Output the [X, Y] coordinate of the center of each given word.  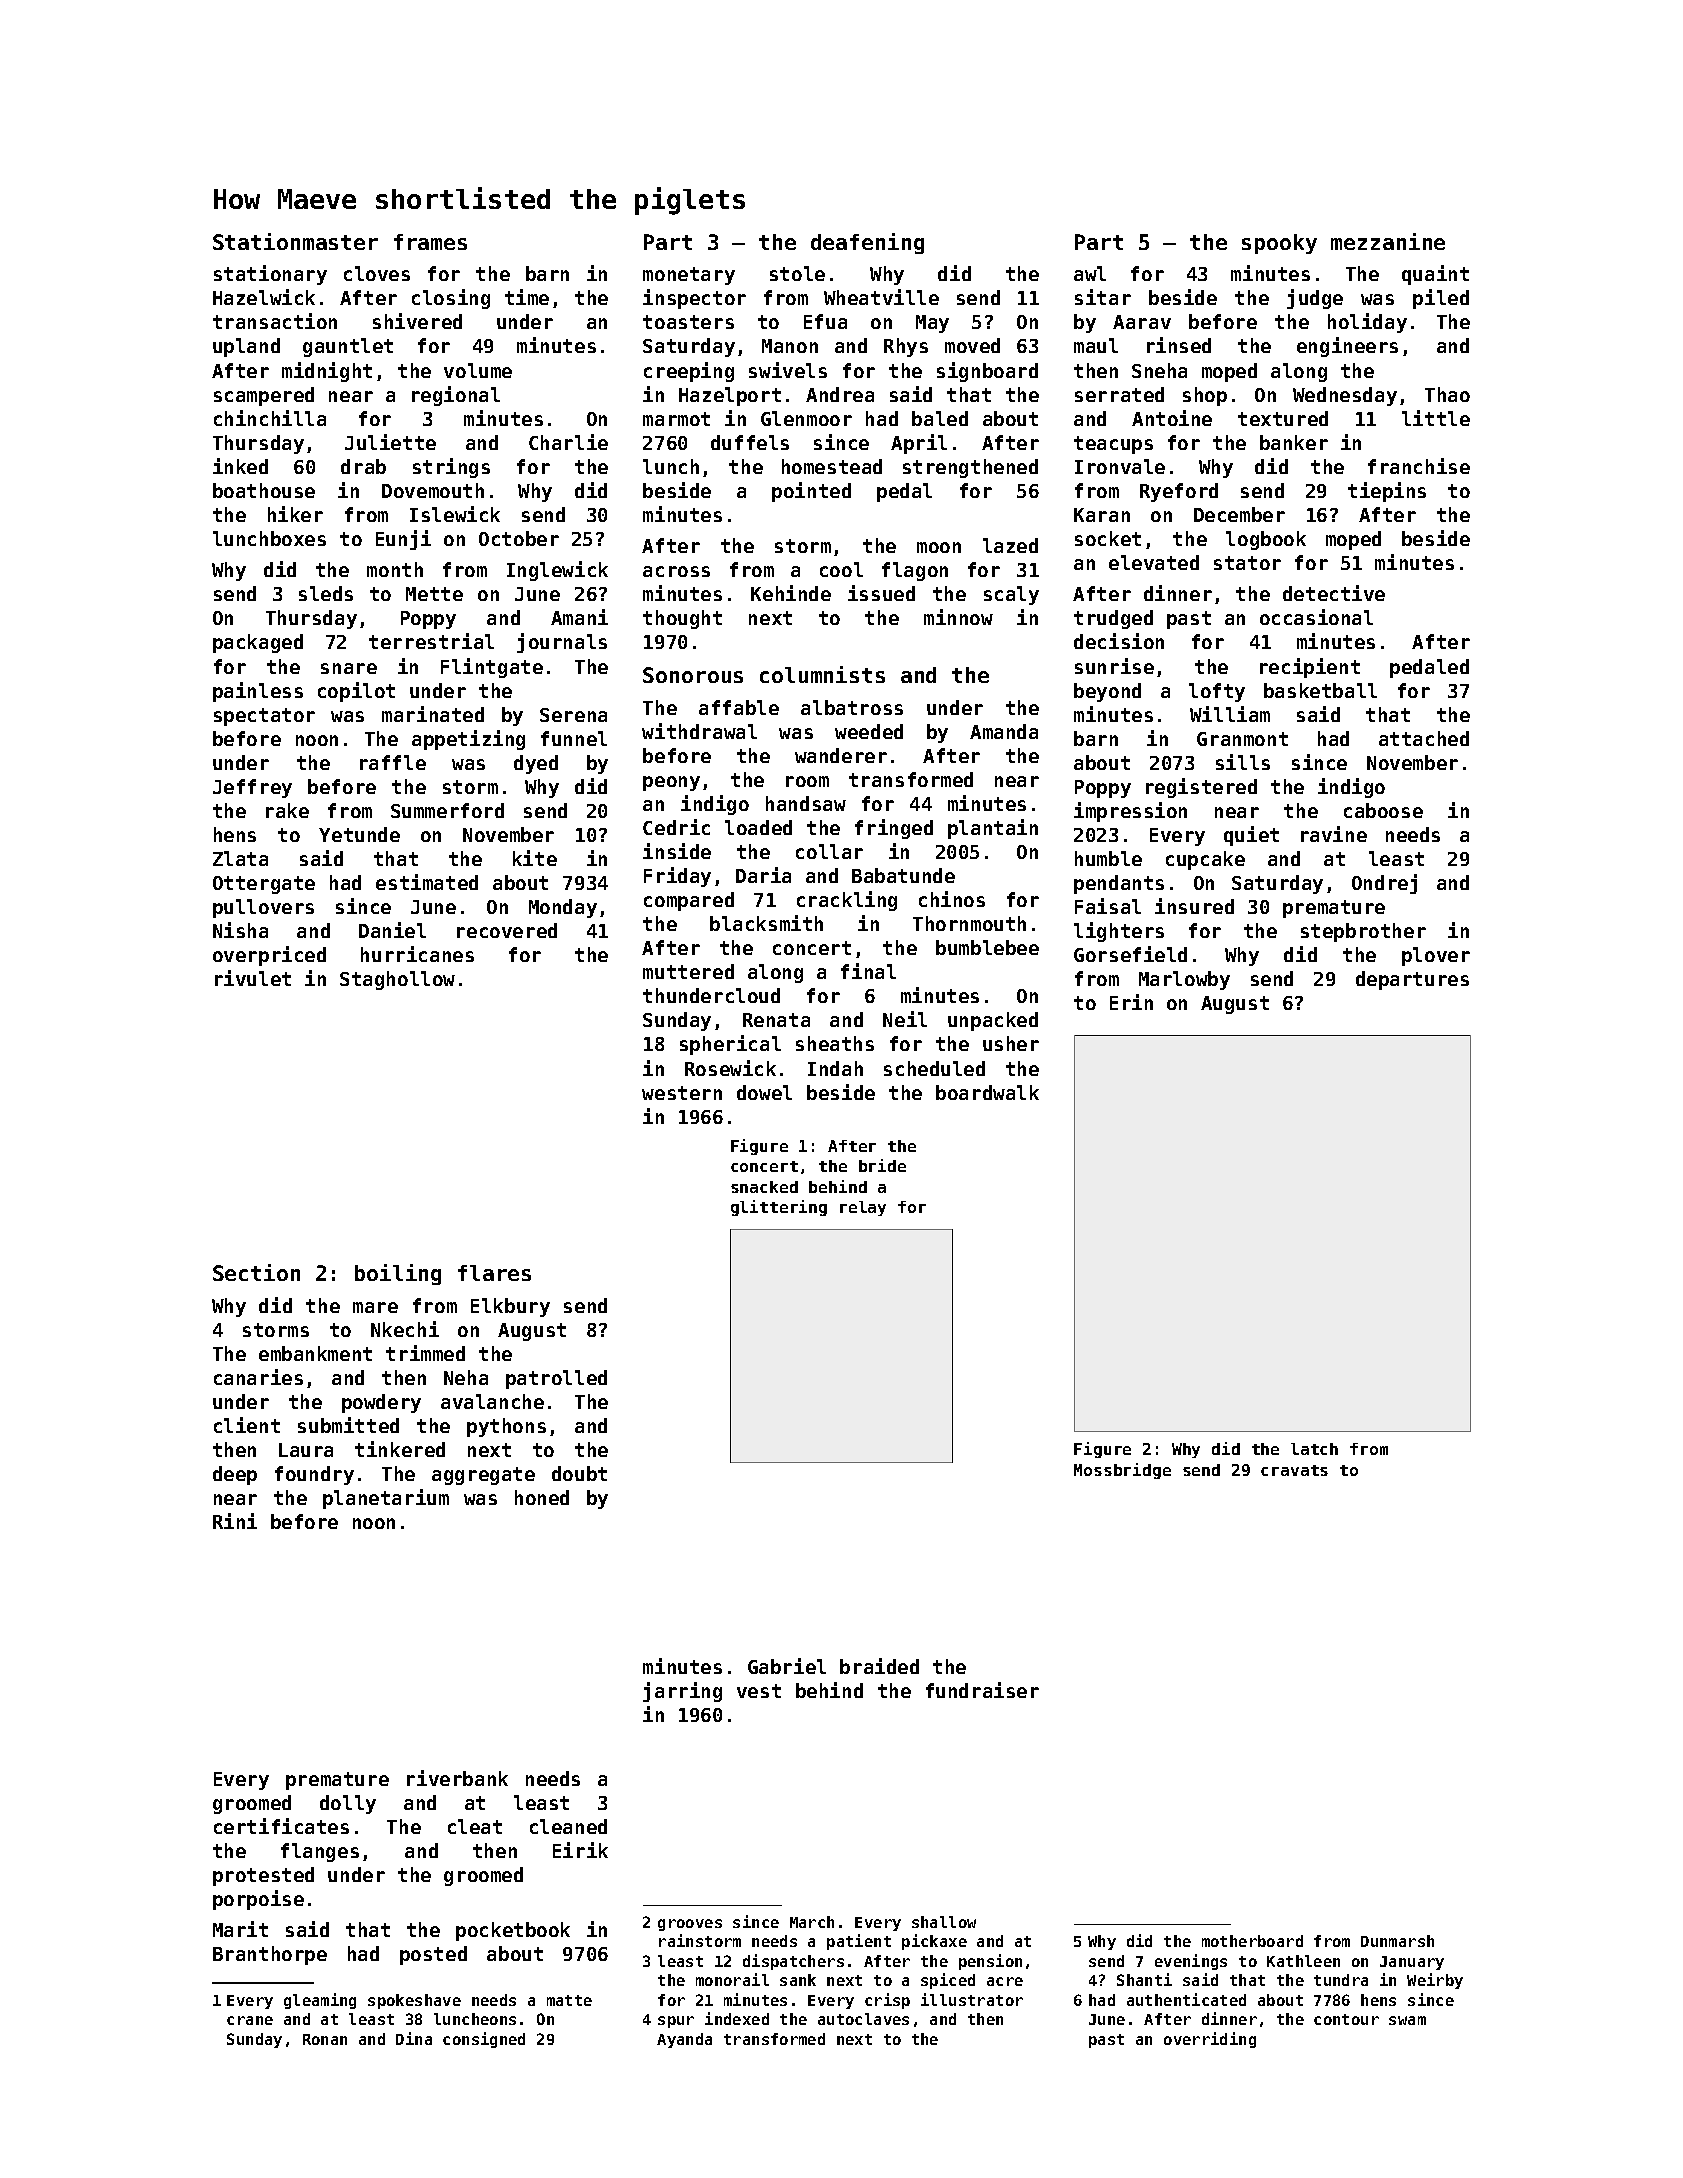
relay [863, 1208]
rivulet [253, 978]
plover [1436, 956]
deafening [867, 243]
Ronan [325, 2039]
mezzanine [1388, 241]
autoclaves [863, 2019]
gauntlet [348, 347]
